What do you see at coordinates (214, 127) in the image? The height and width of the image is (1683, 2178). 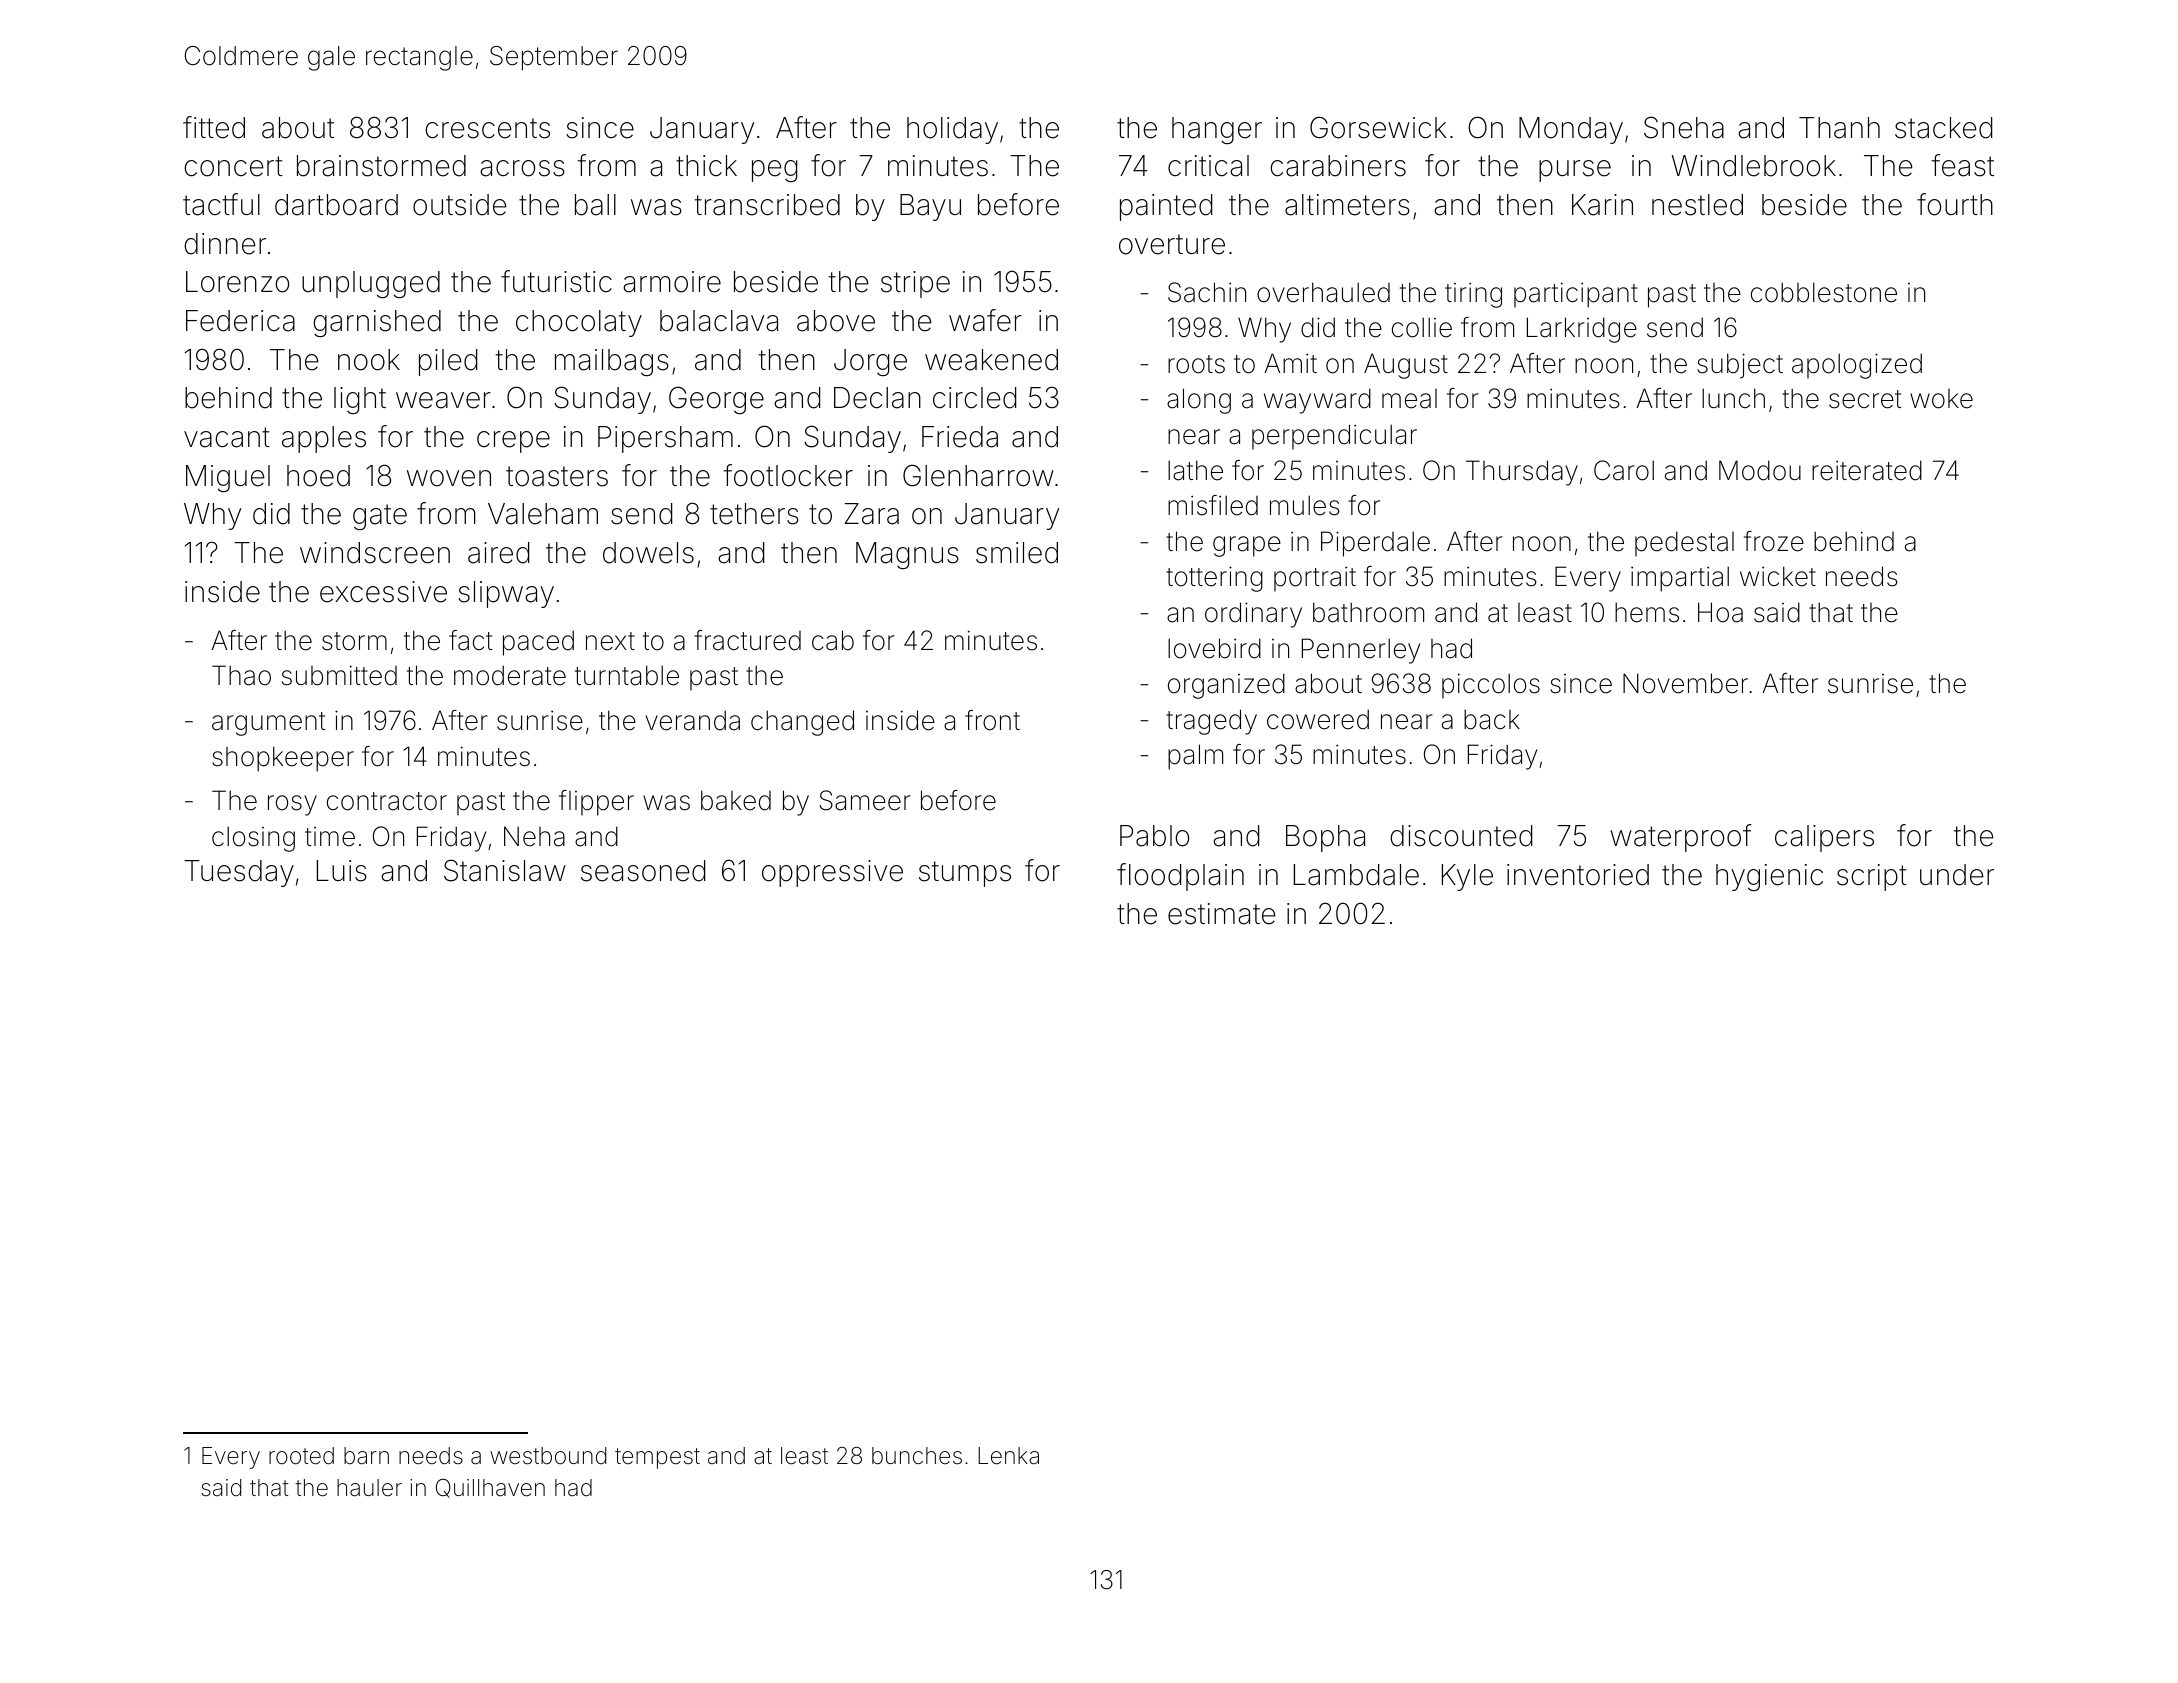 I see `fitted` at bounding box center [214, 127].
